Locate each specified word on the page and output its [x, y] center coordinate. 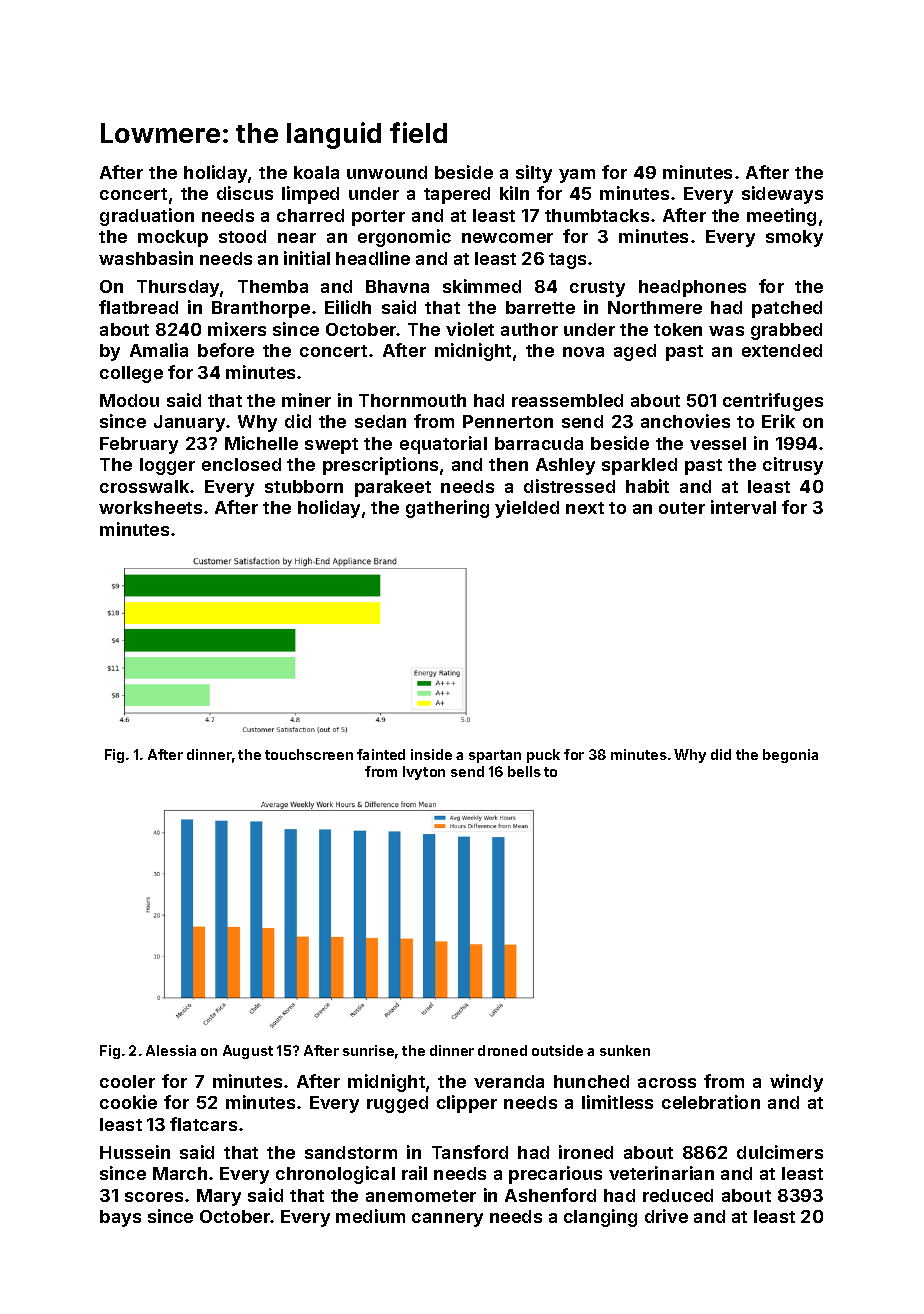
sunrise [368, 1050]
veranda [509, 1081]
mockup [173, 238]
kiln [514, 193]
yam [577, 176]
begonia [790, 756]
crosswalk [144, 486]
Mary [219, 1197]
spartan [495, 756]
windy [796, 1083]
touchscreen [309, 754]
